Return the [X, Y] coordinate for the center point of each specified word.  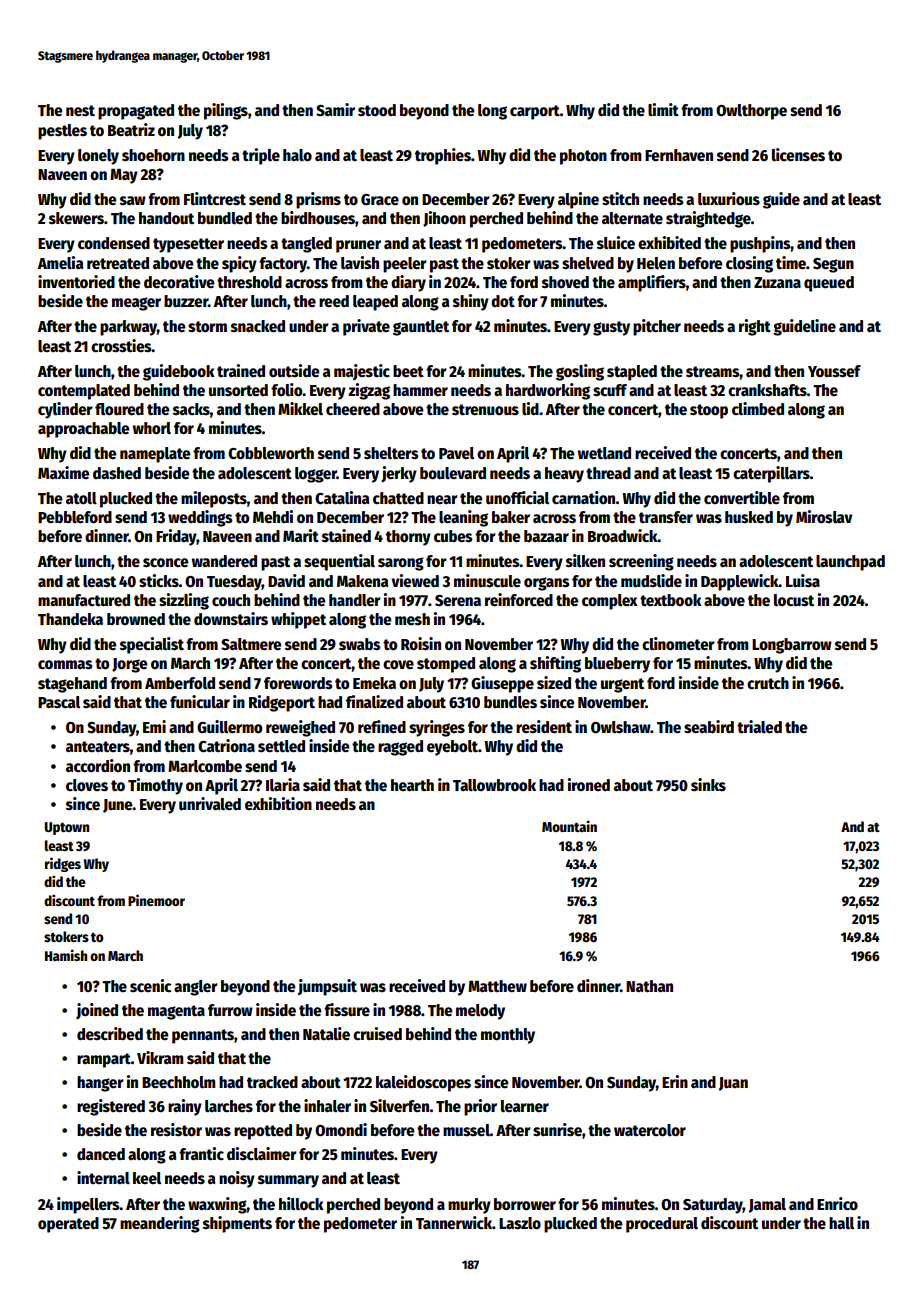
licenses [798, 154]
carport [535, 112]
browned [136, 619]
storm [207, 326]
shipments [237, 1224]
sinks [708, 784]
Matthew [497, 986]
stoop [709, 411]
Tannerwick [454, 1222]
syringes [437, 728]
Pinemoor [156, 900]
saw [133, 200]
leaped [375, 303]
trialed [759, 726]
